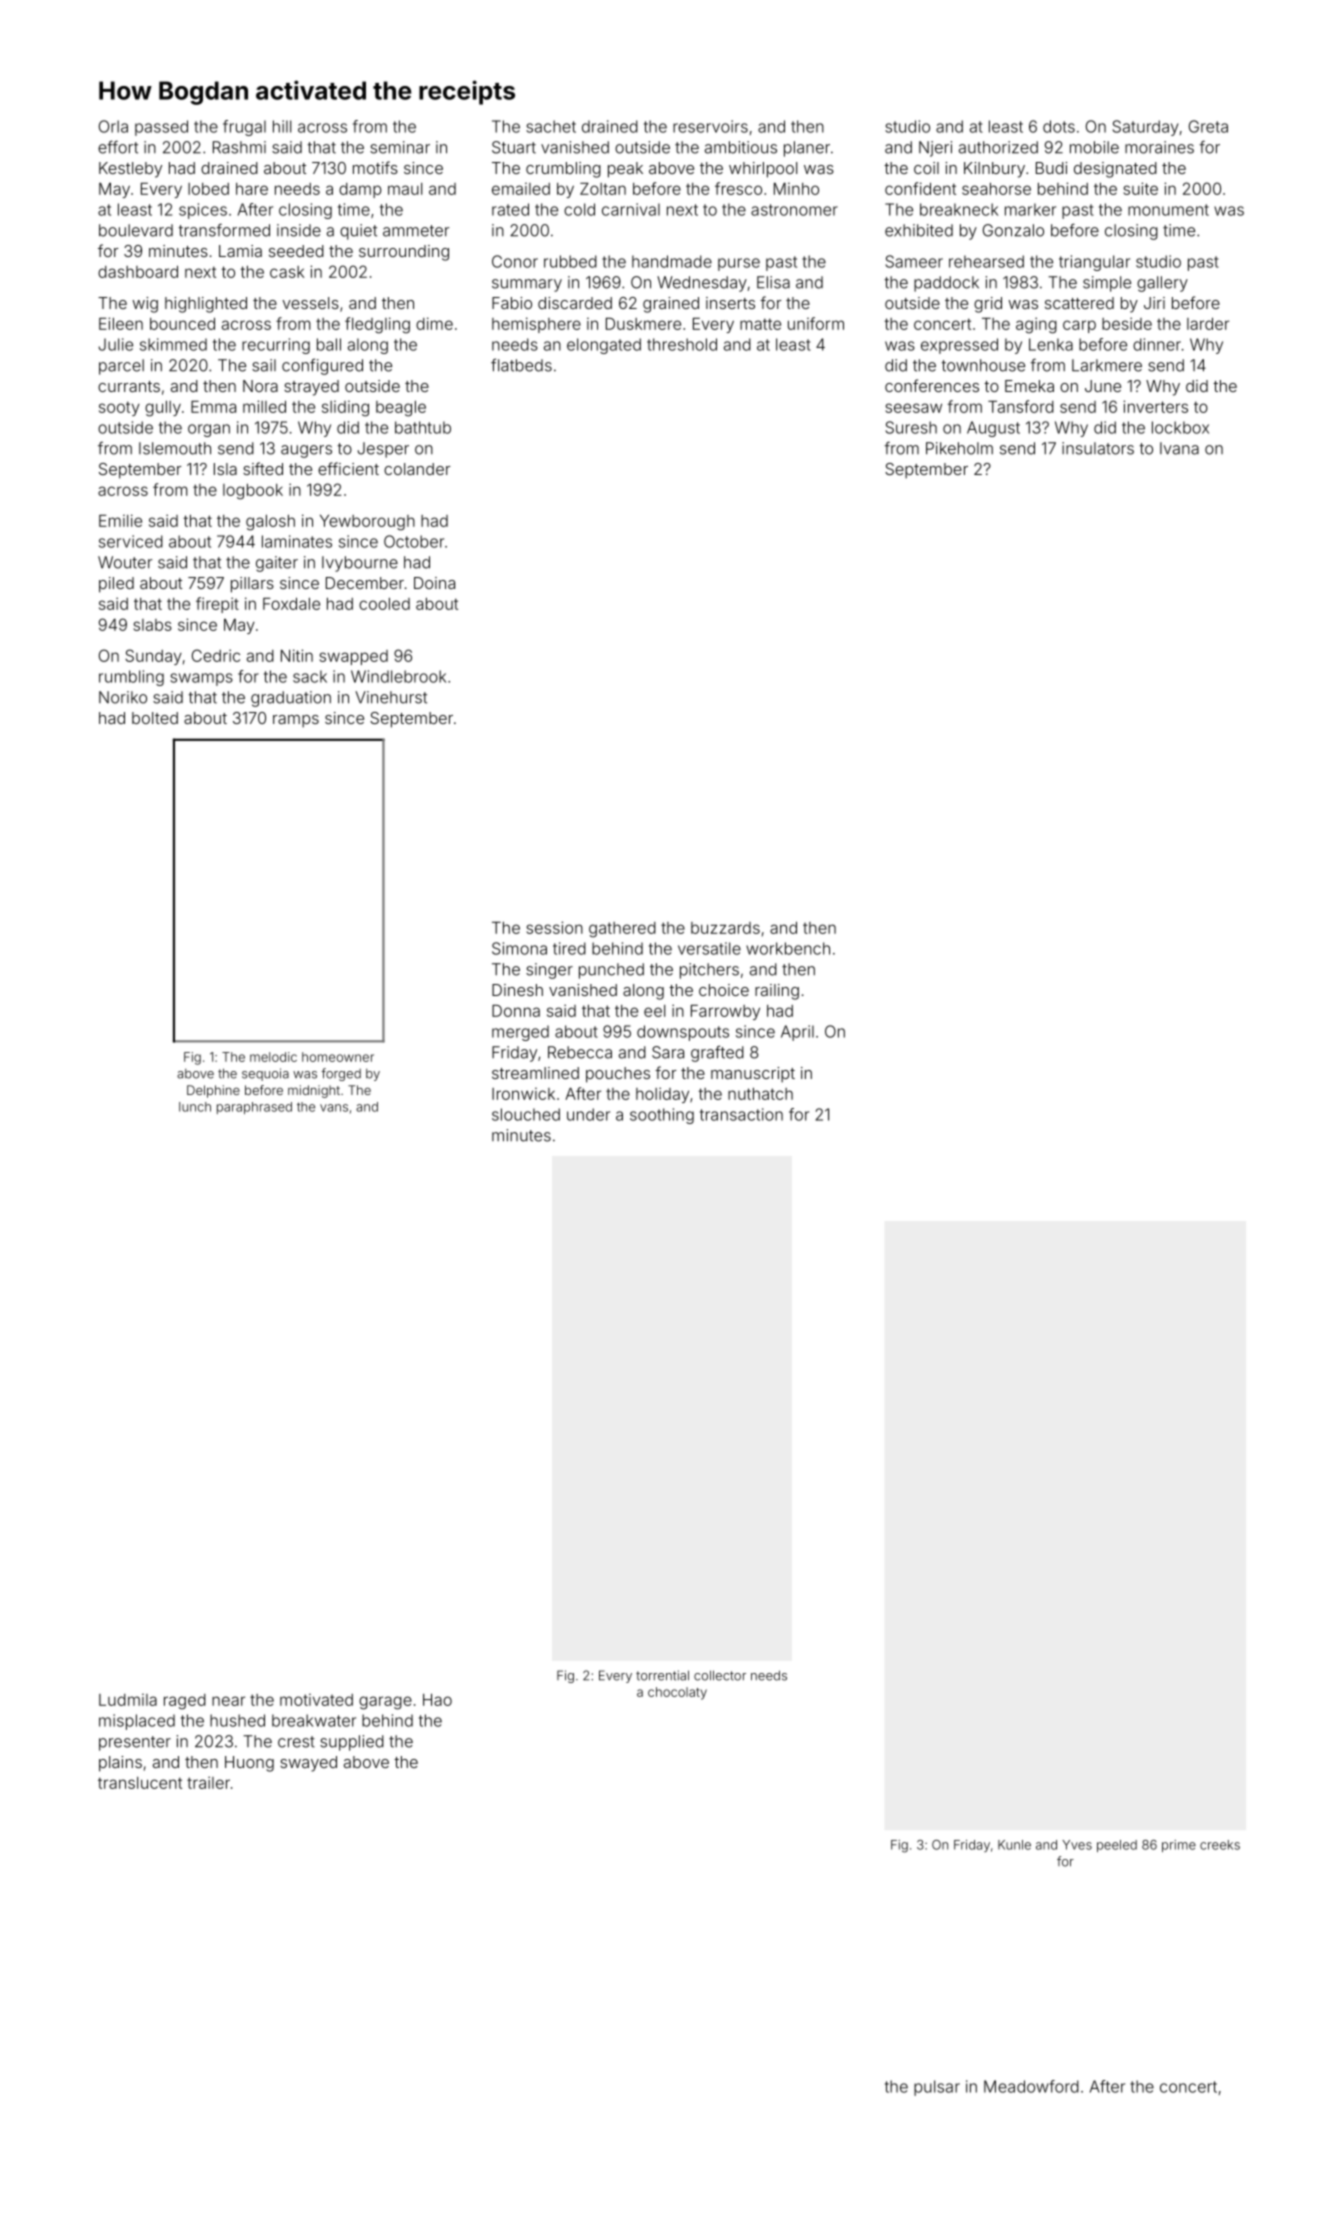 The image size is (1344, 2214). Describe the element at coordinates (308, 1764) in the screenshot. I see `swayed` at that location.
